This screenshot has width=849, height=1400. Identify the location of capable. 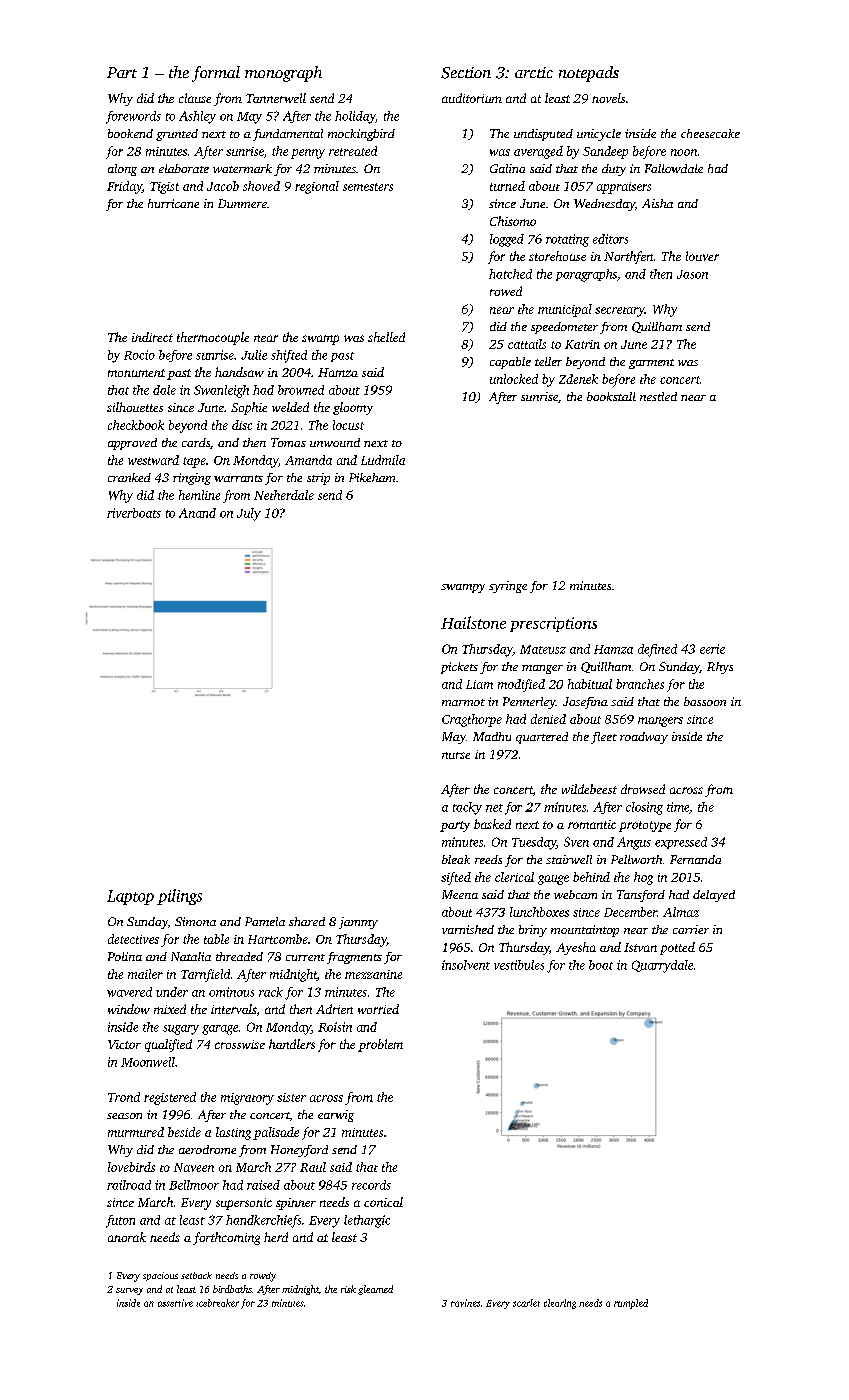
(510, 363).
